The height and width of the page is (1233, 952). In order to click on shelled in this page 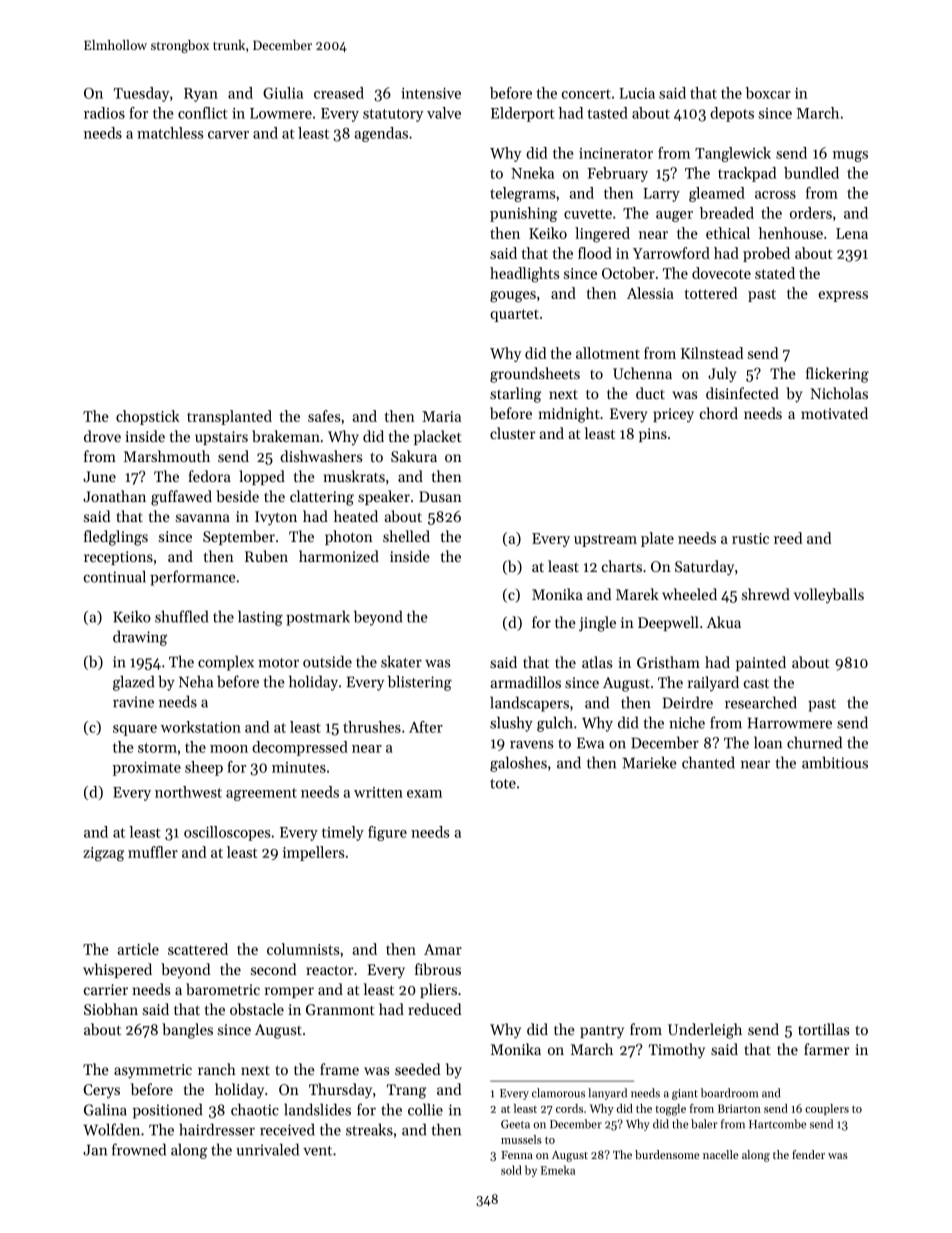, I will do `click(406, 536)`.
